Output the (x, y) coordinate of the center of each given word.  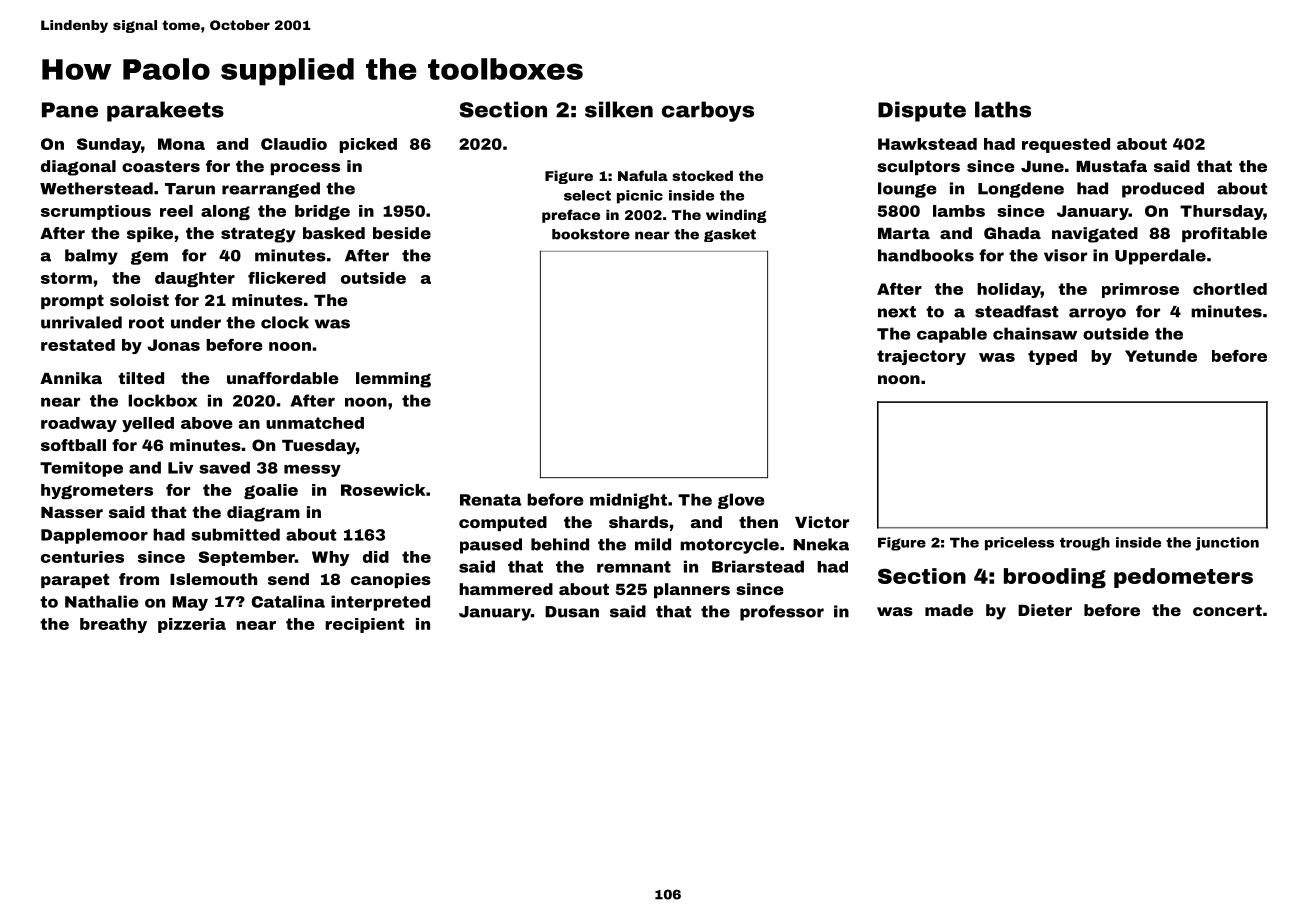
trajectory (921, 357)
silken (619, 109)
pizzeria (192, 625)
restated (78, 345)
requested (1066, 145)
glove (741, 501)
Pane (70, 110)
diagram (263, 514)
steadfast (1016, 311)
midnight (628, 501)
